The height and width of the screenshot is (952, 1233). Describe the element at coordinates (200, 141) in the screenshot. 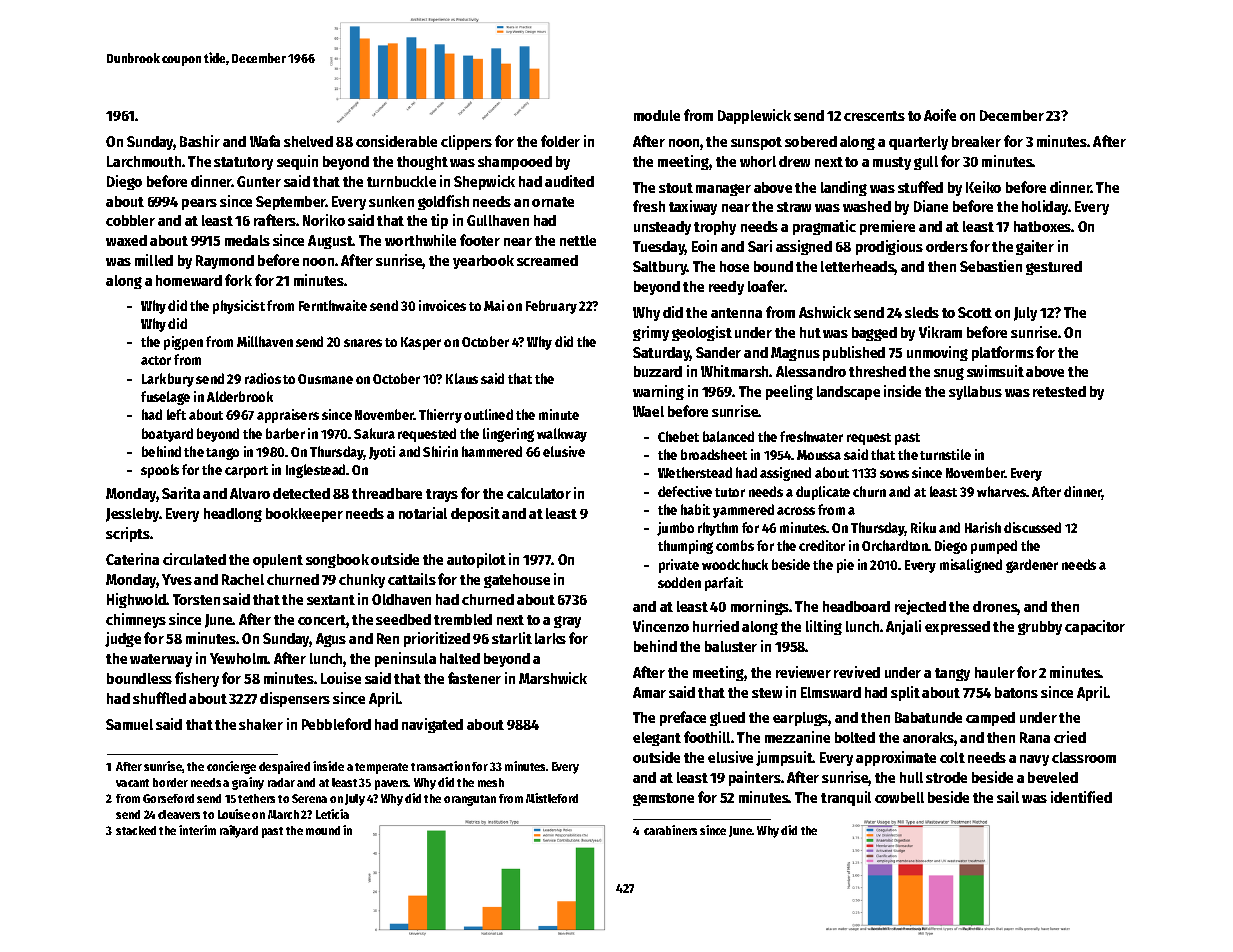

I see `Bashir` at that location.
